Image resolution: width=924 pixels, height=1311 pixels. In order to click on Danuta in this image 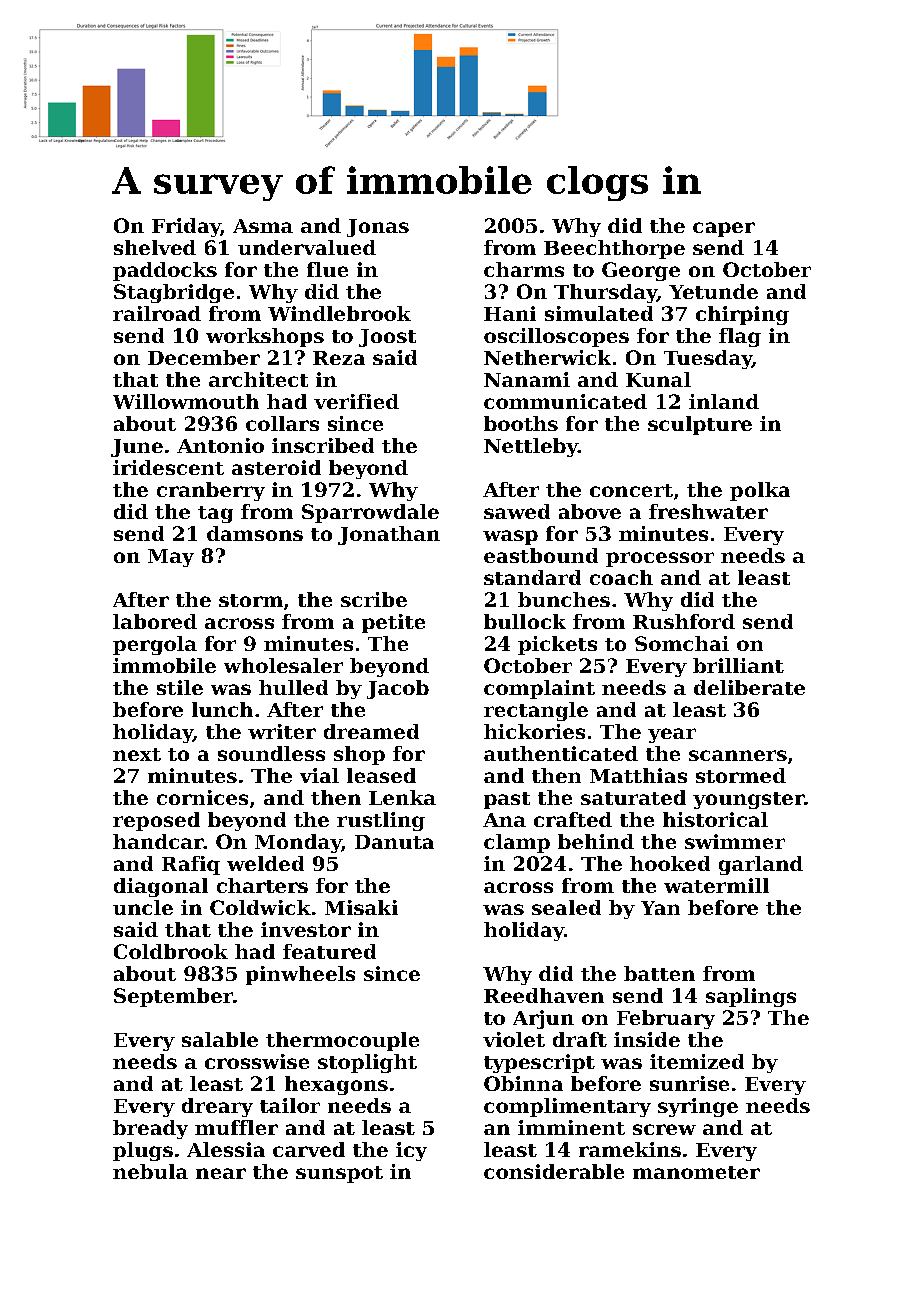, I will do `click(394, 842)`.
